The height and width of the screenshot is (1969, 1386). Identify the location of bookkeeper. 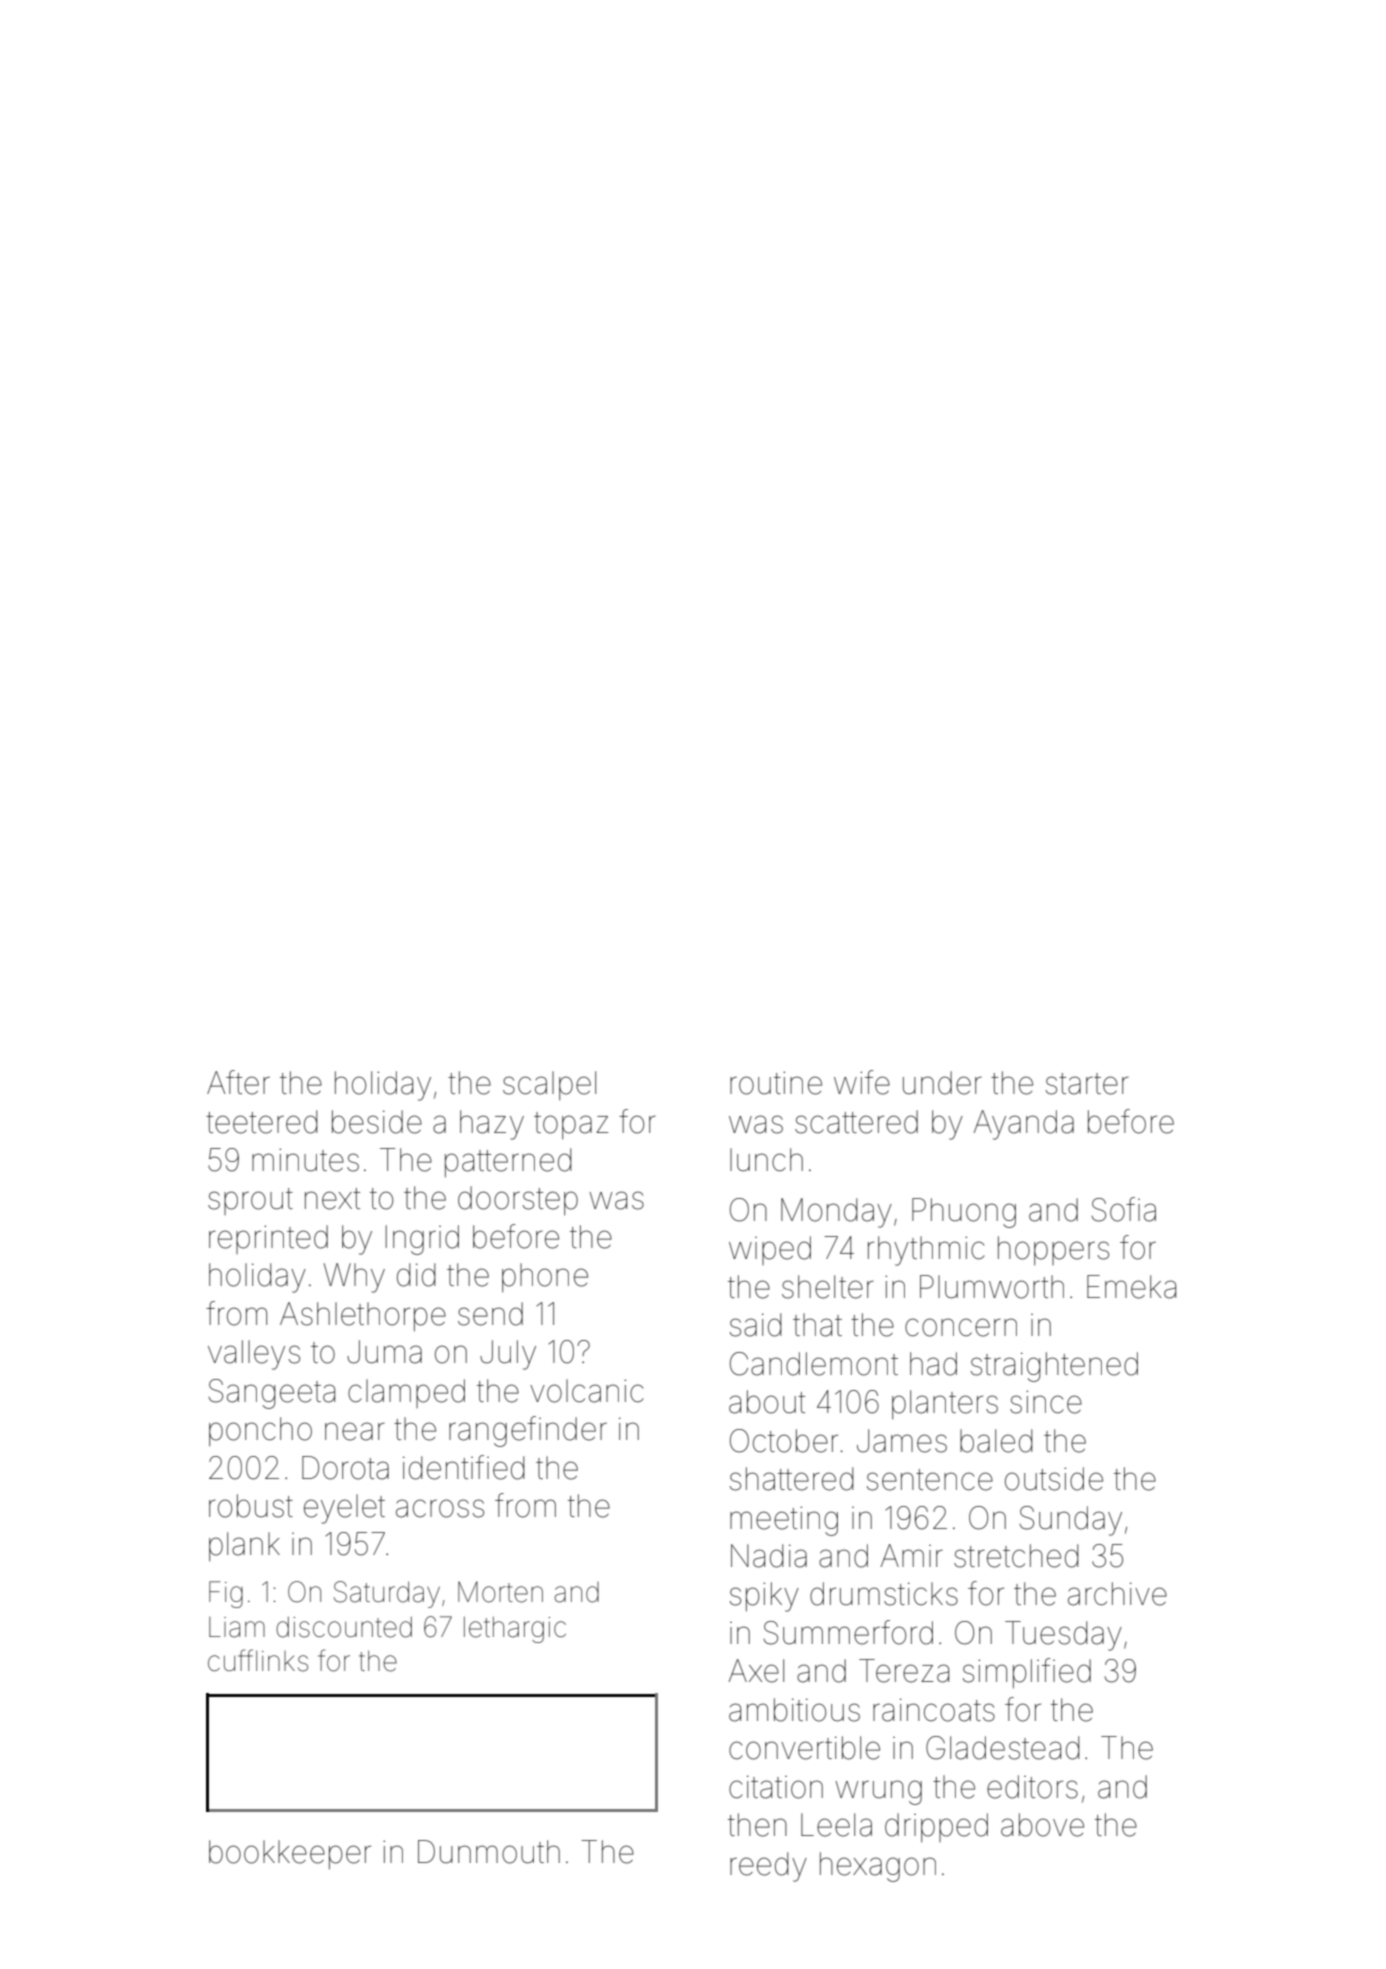
(290, 1854).
